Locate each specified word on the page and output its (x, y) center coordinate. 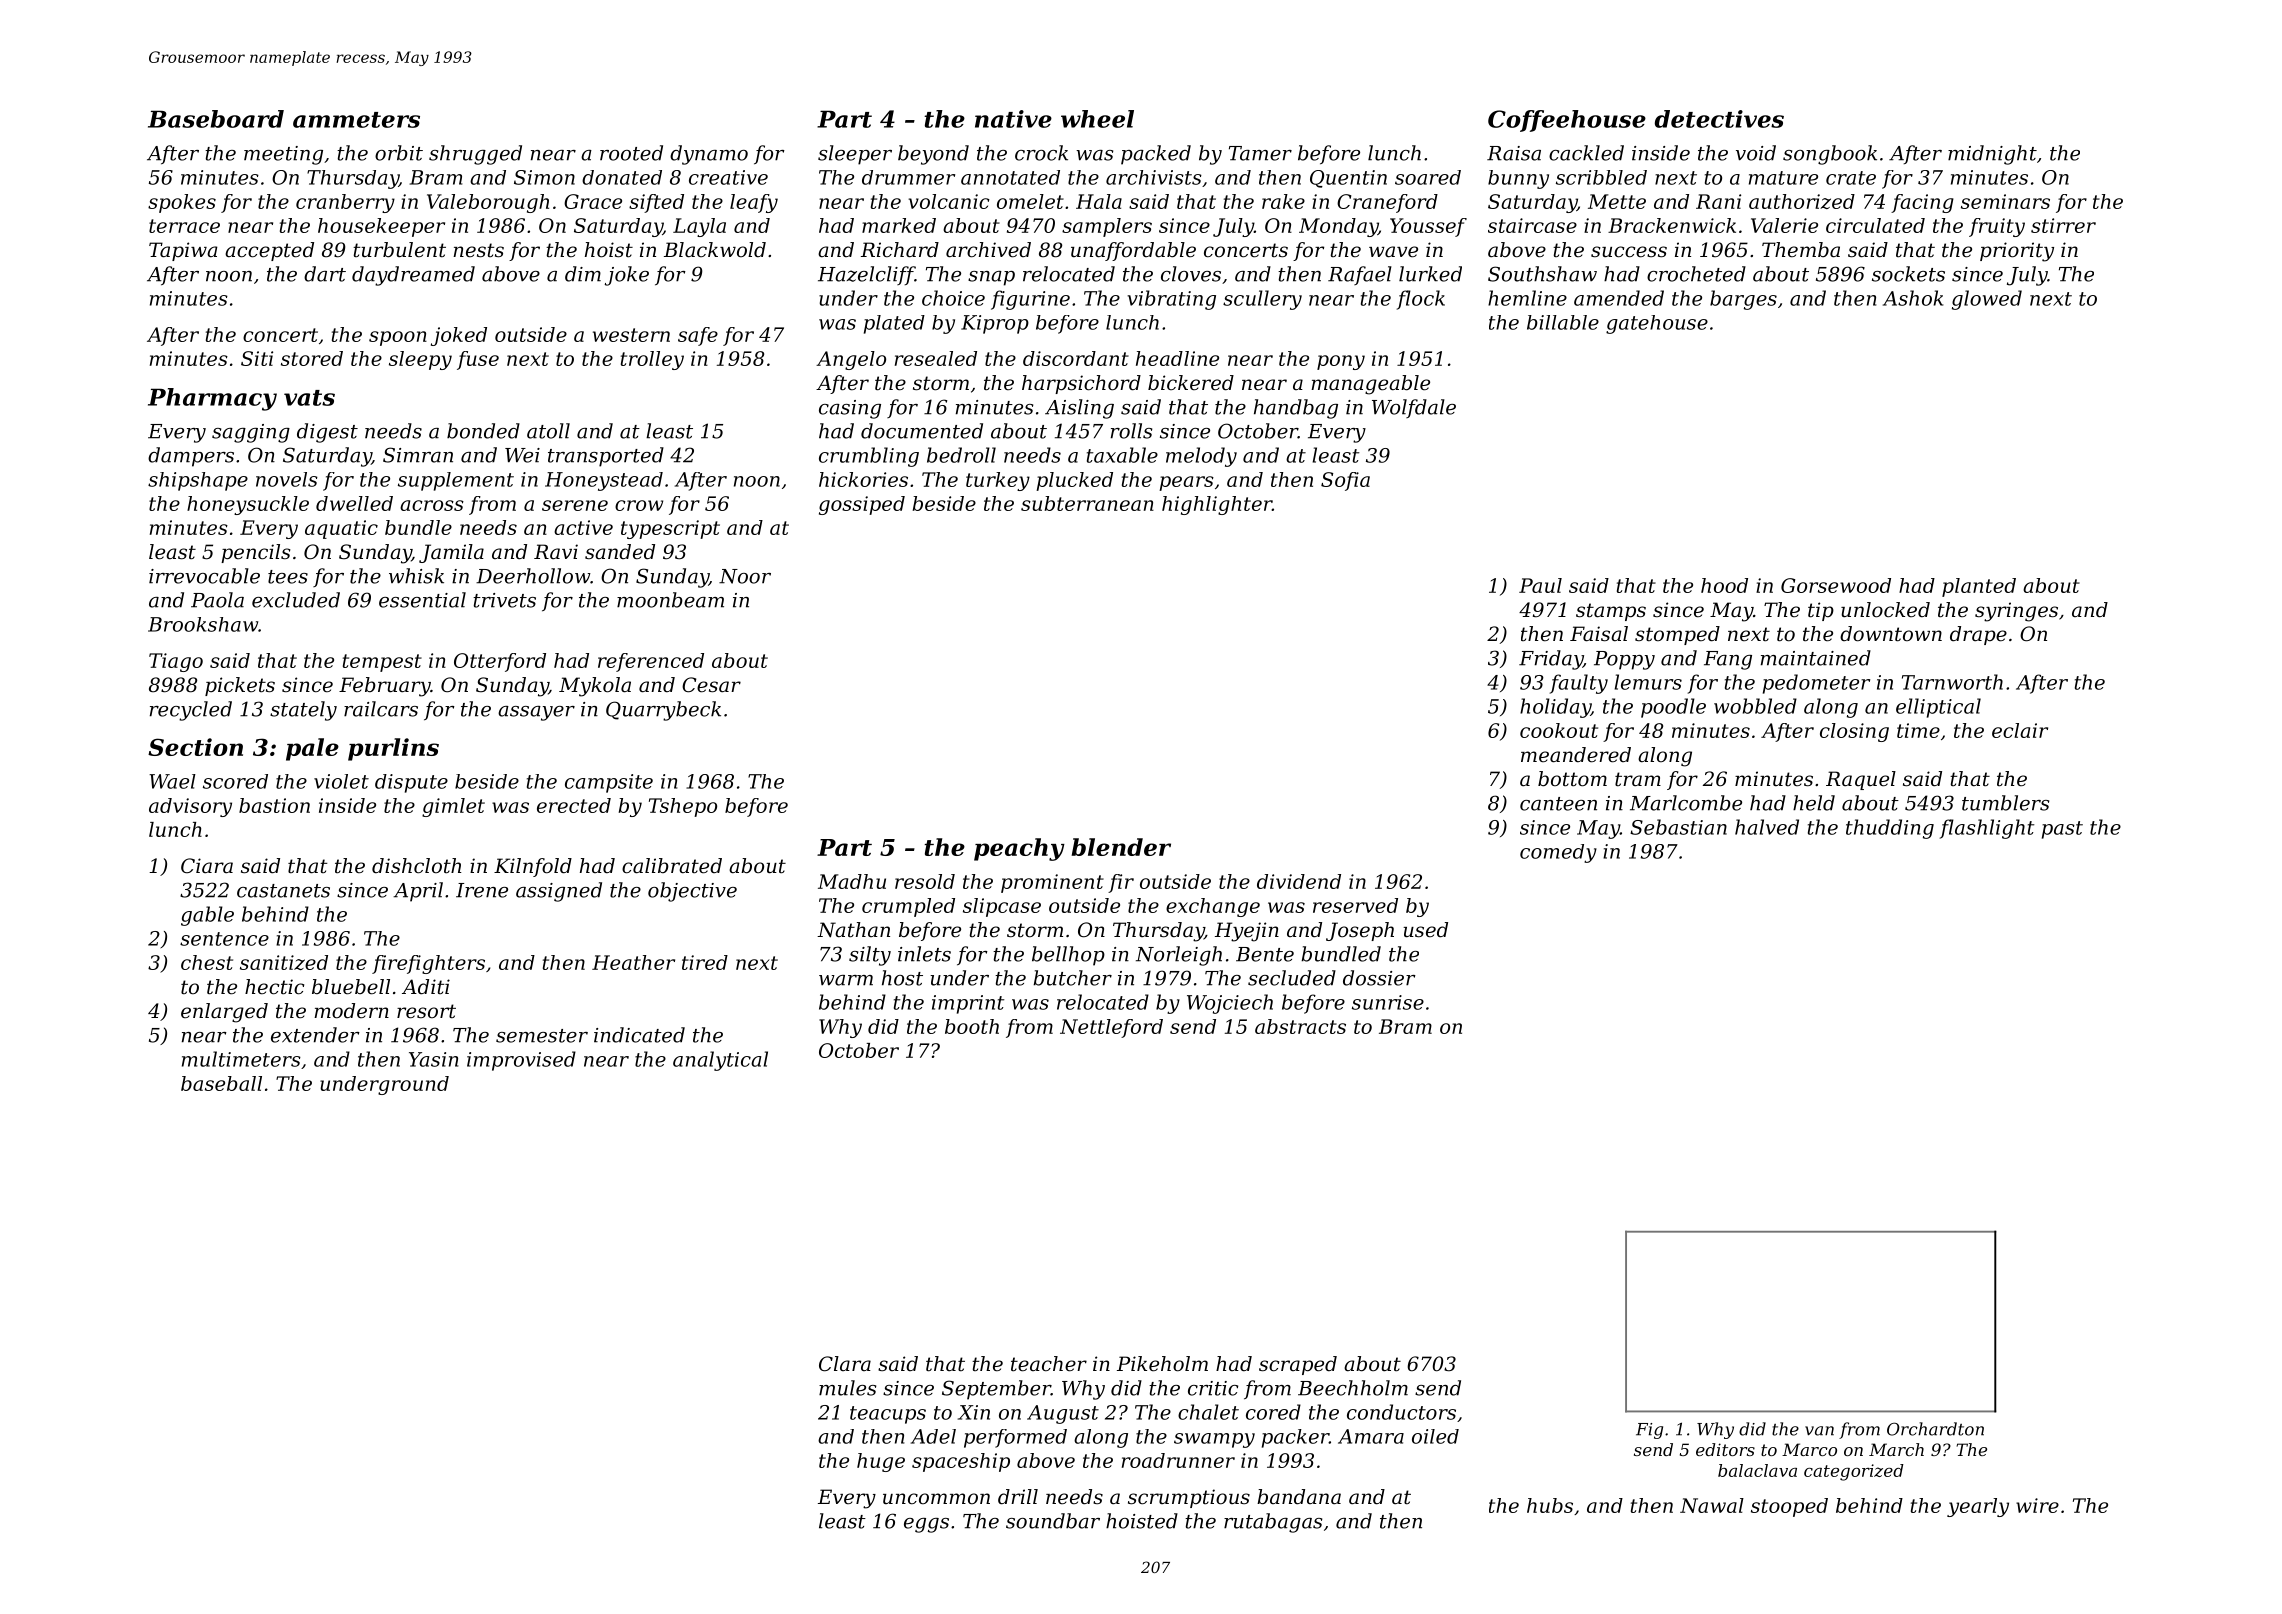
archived (988, 250)
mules (847, 1388)
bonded (483, 431)
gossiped (862, 505)
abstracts (1300, 1026)
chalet (1208, 1412)
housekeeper (381, 227)
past (2062, 830)
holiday (1555, 708)
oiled (1435, 1436)
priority (2017, 252)
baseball (221, 1083)
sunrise (1388, 1002)
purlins (393, 749)
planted (1979, 587)
